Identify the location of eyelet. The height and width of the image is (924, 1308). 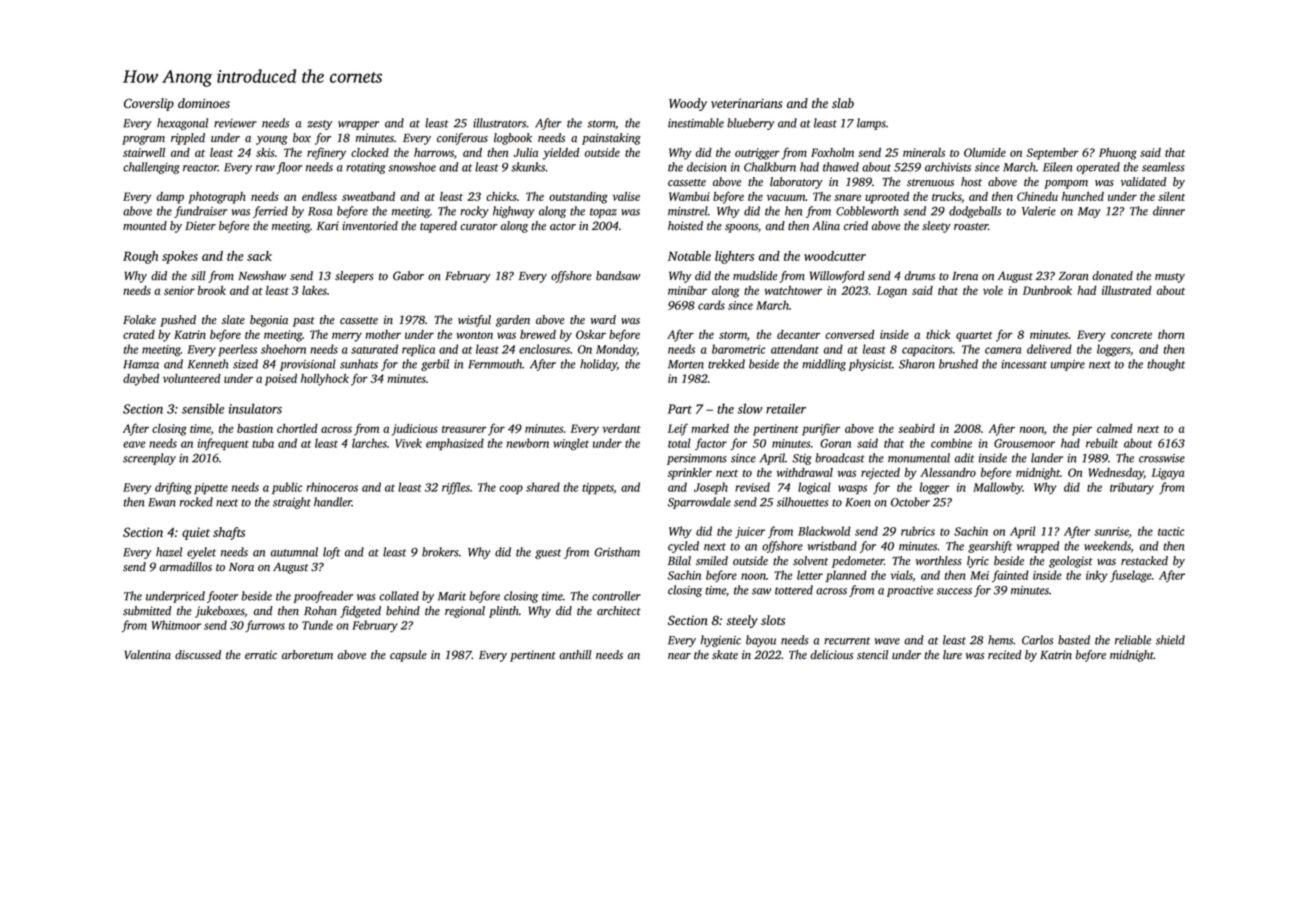
(201, 553).
